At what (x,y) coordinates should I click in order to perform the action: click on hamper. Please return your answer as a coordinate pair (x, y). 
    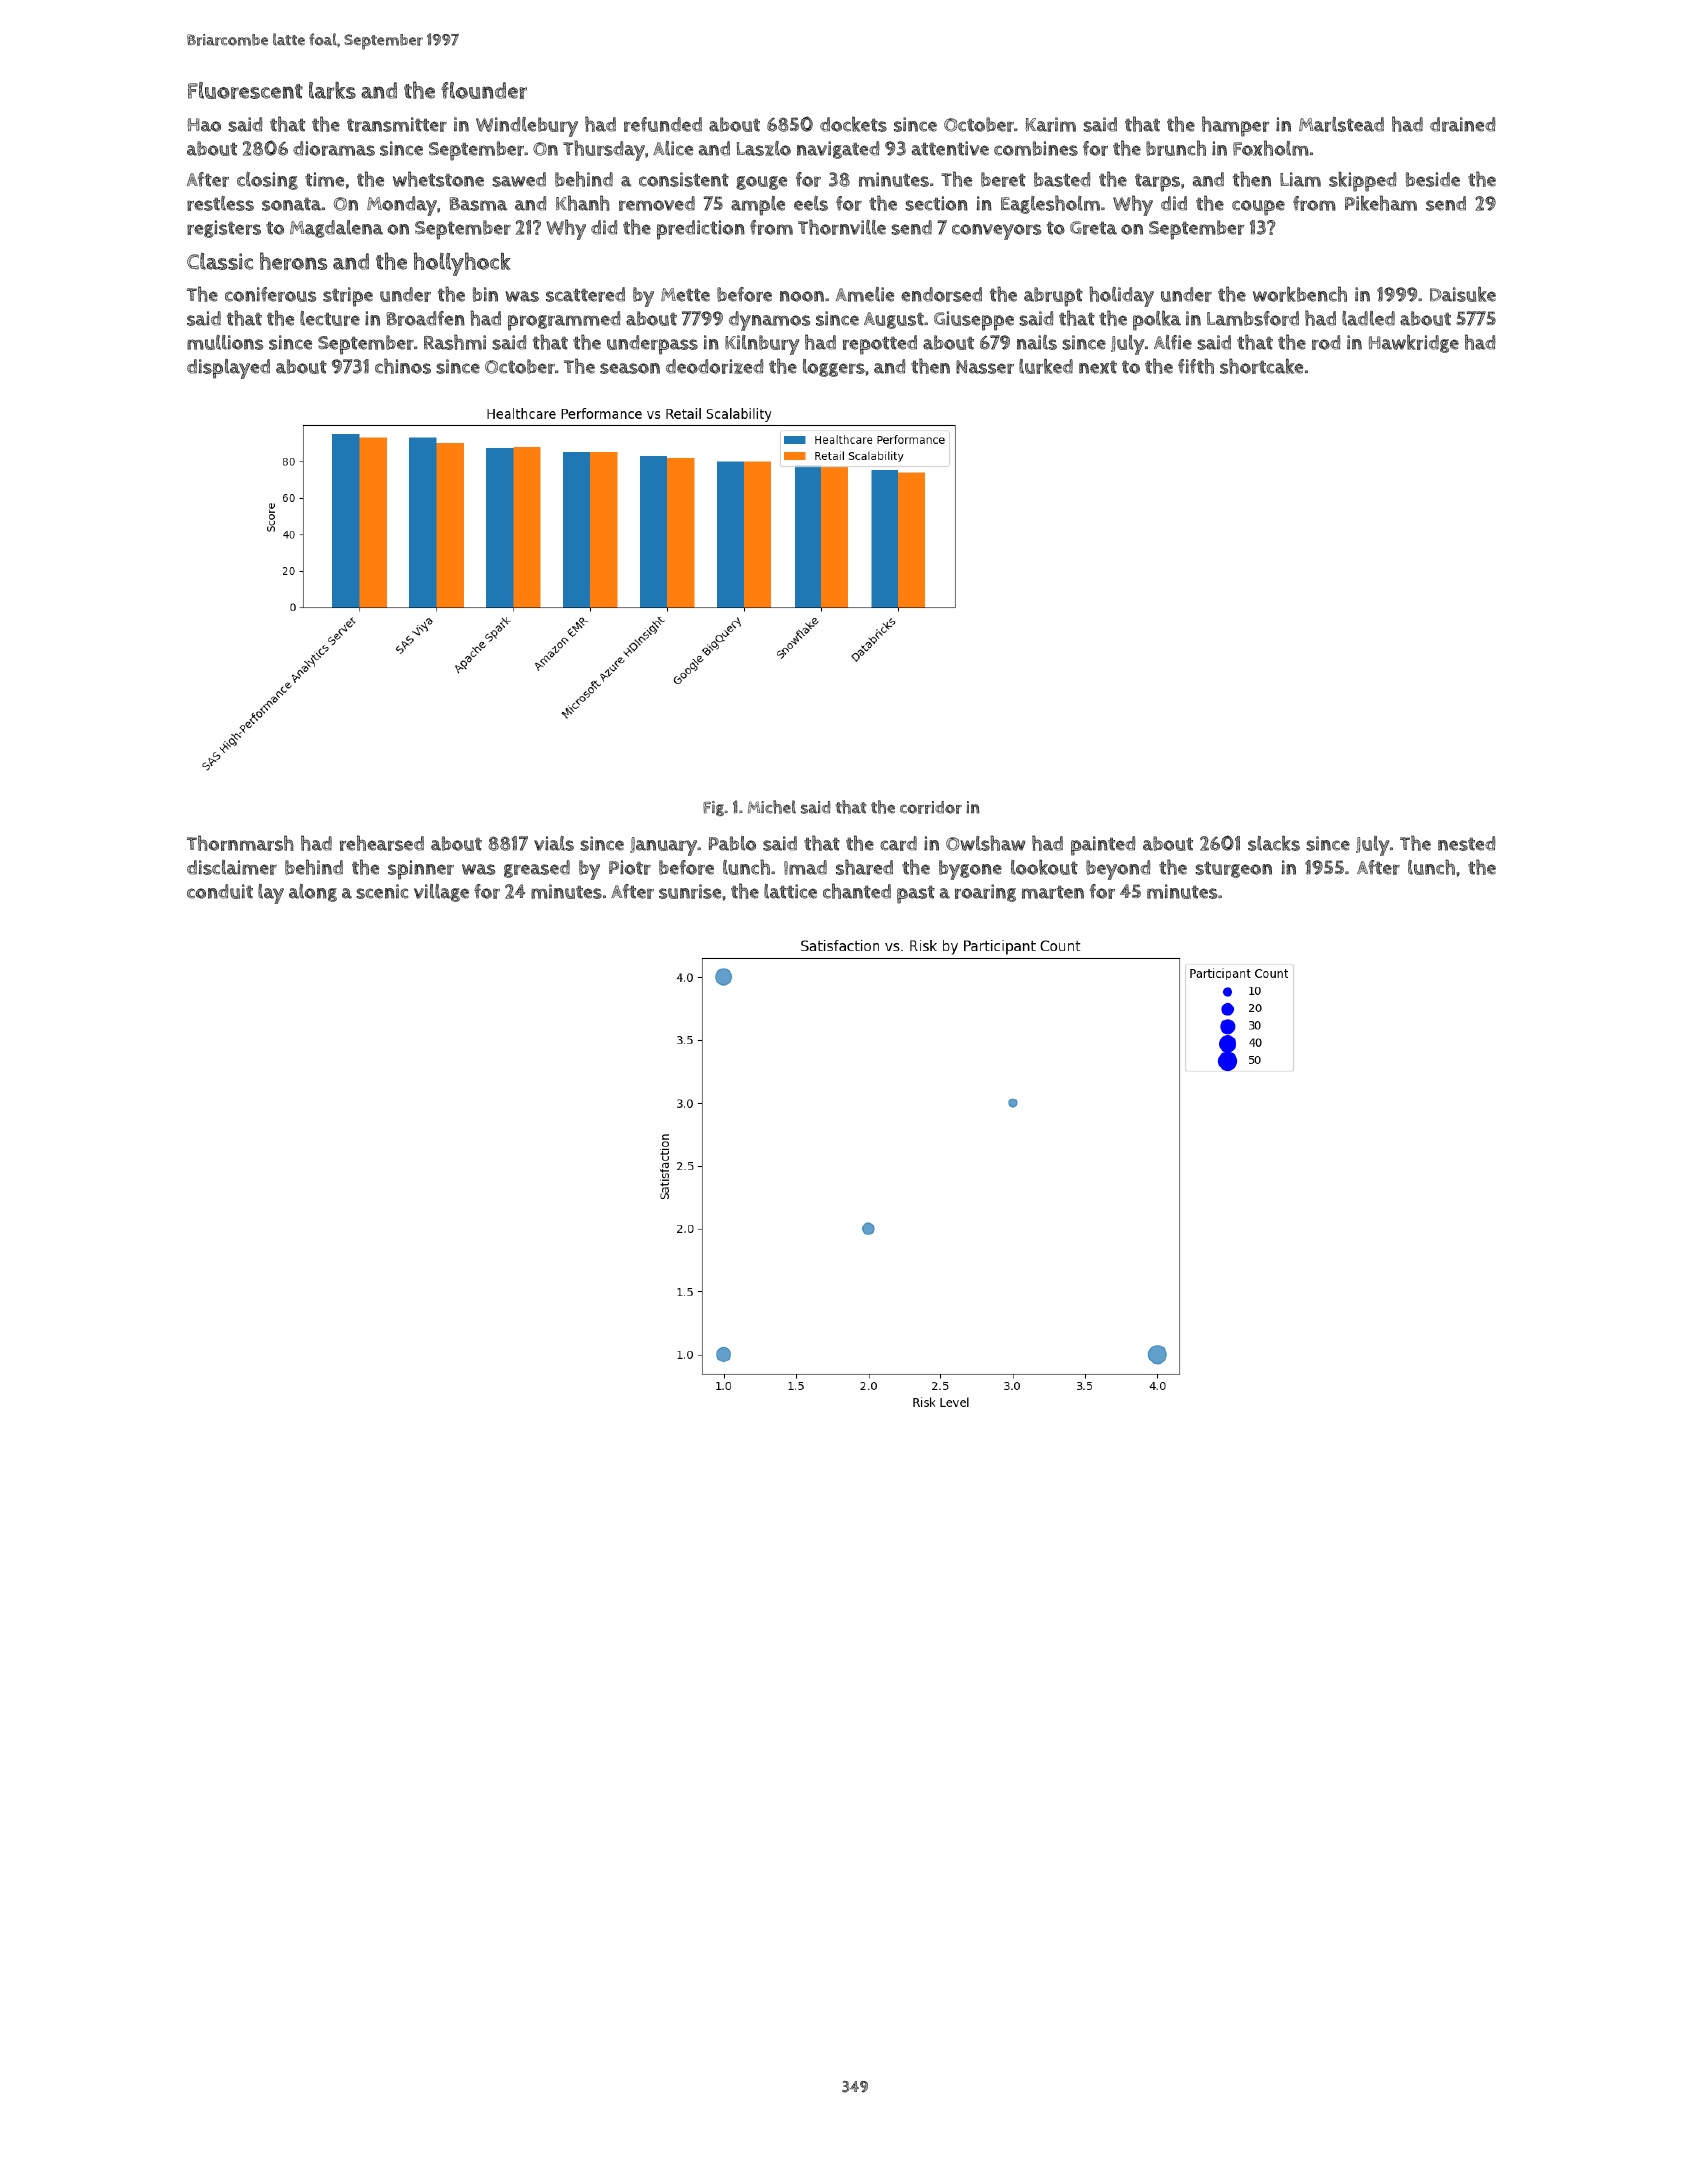
    Looking at the image, I should click on (1235, 126).
